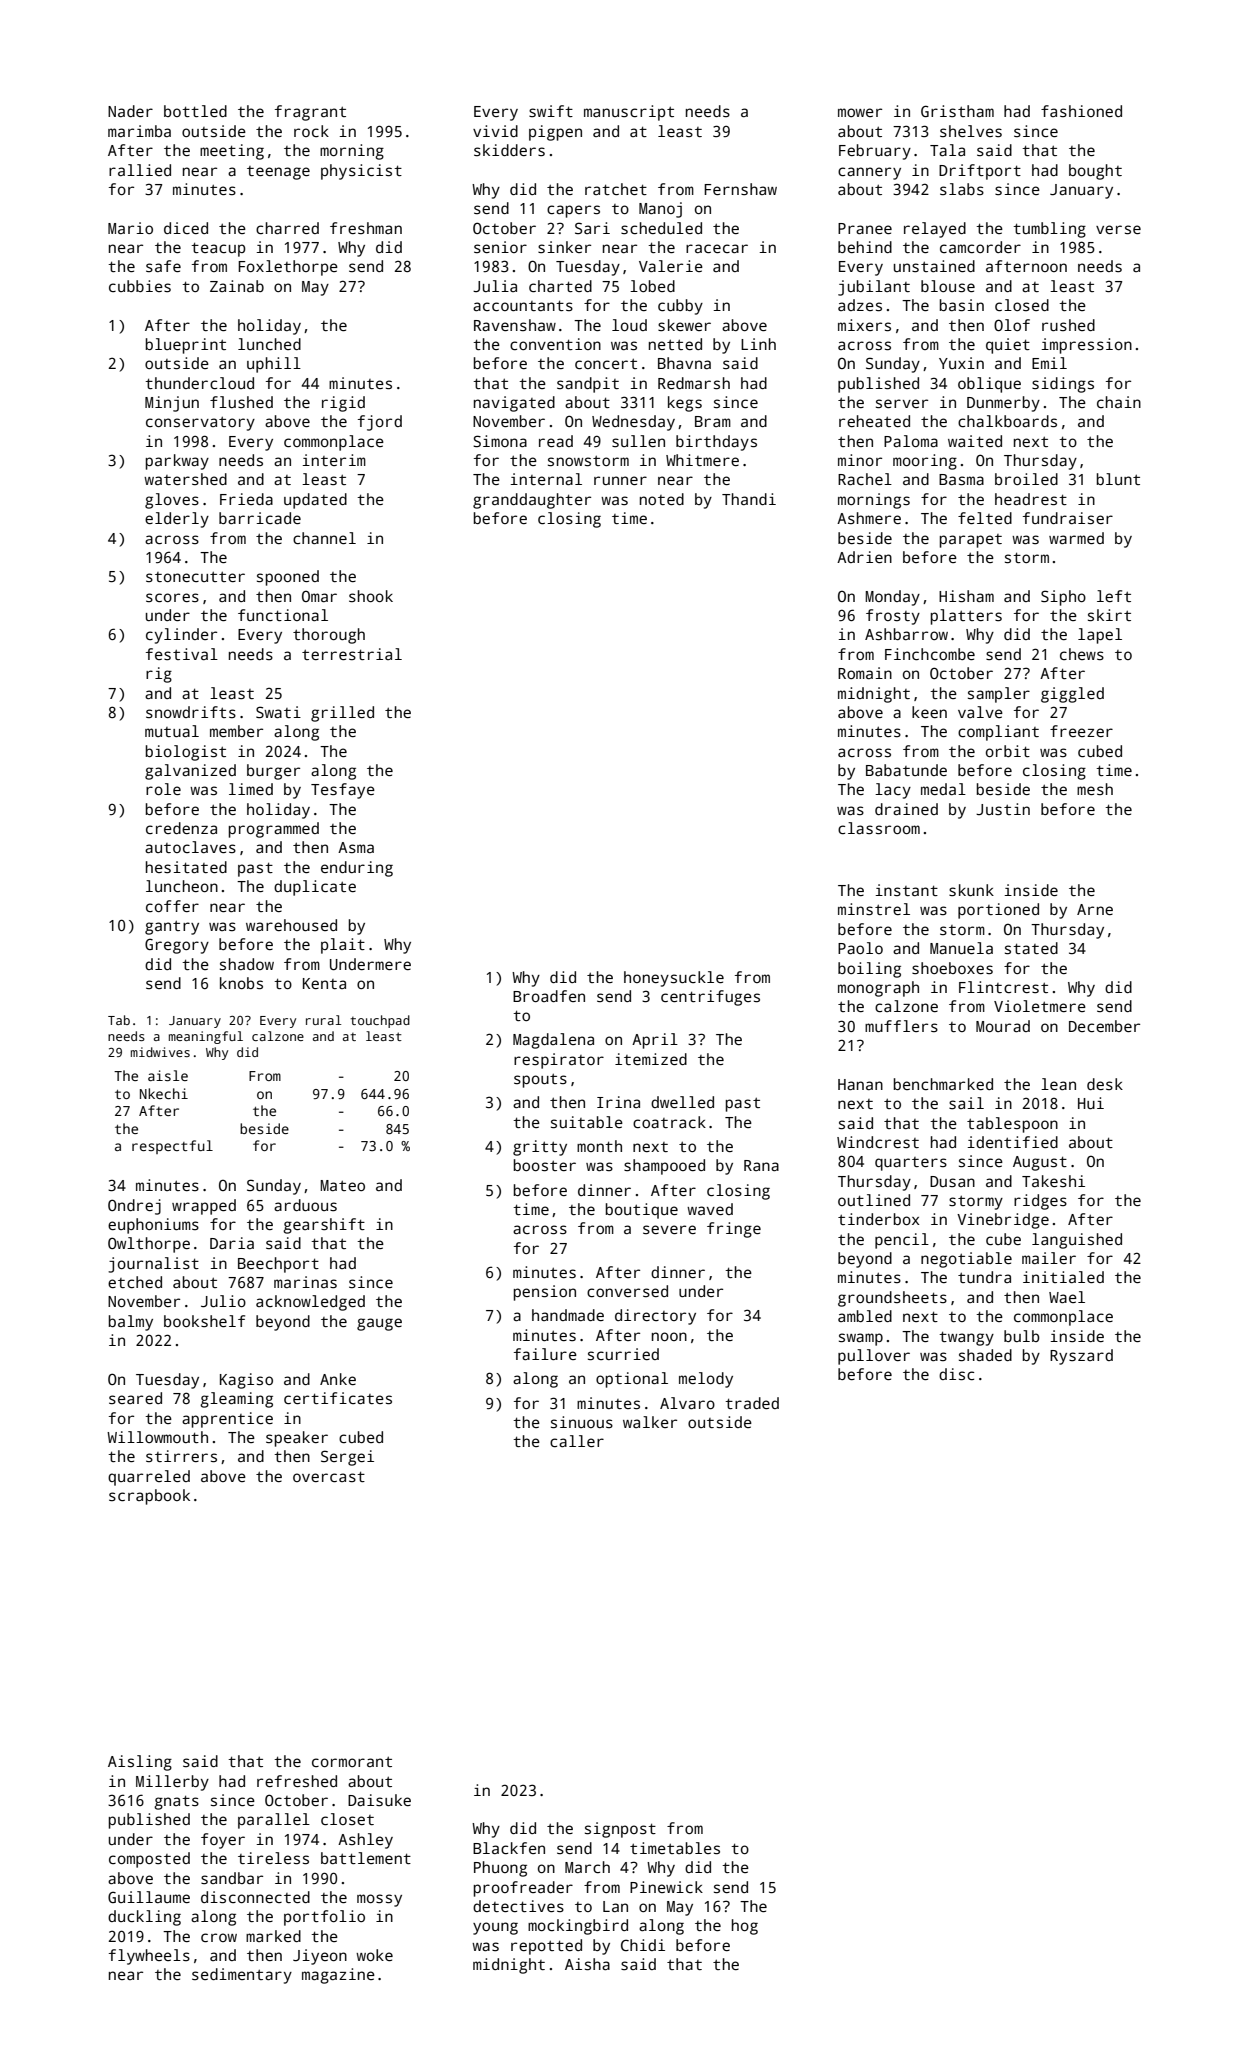 This screenshot has height=2066, width=1254. I want to click on Ashley, so click(365, 1841).
